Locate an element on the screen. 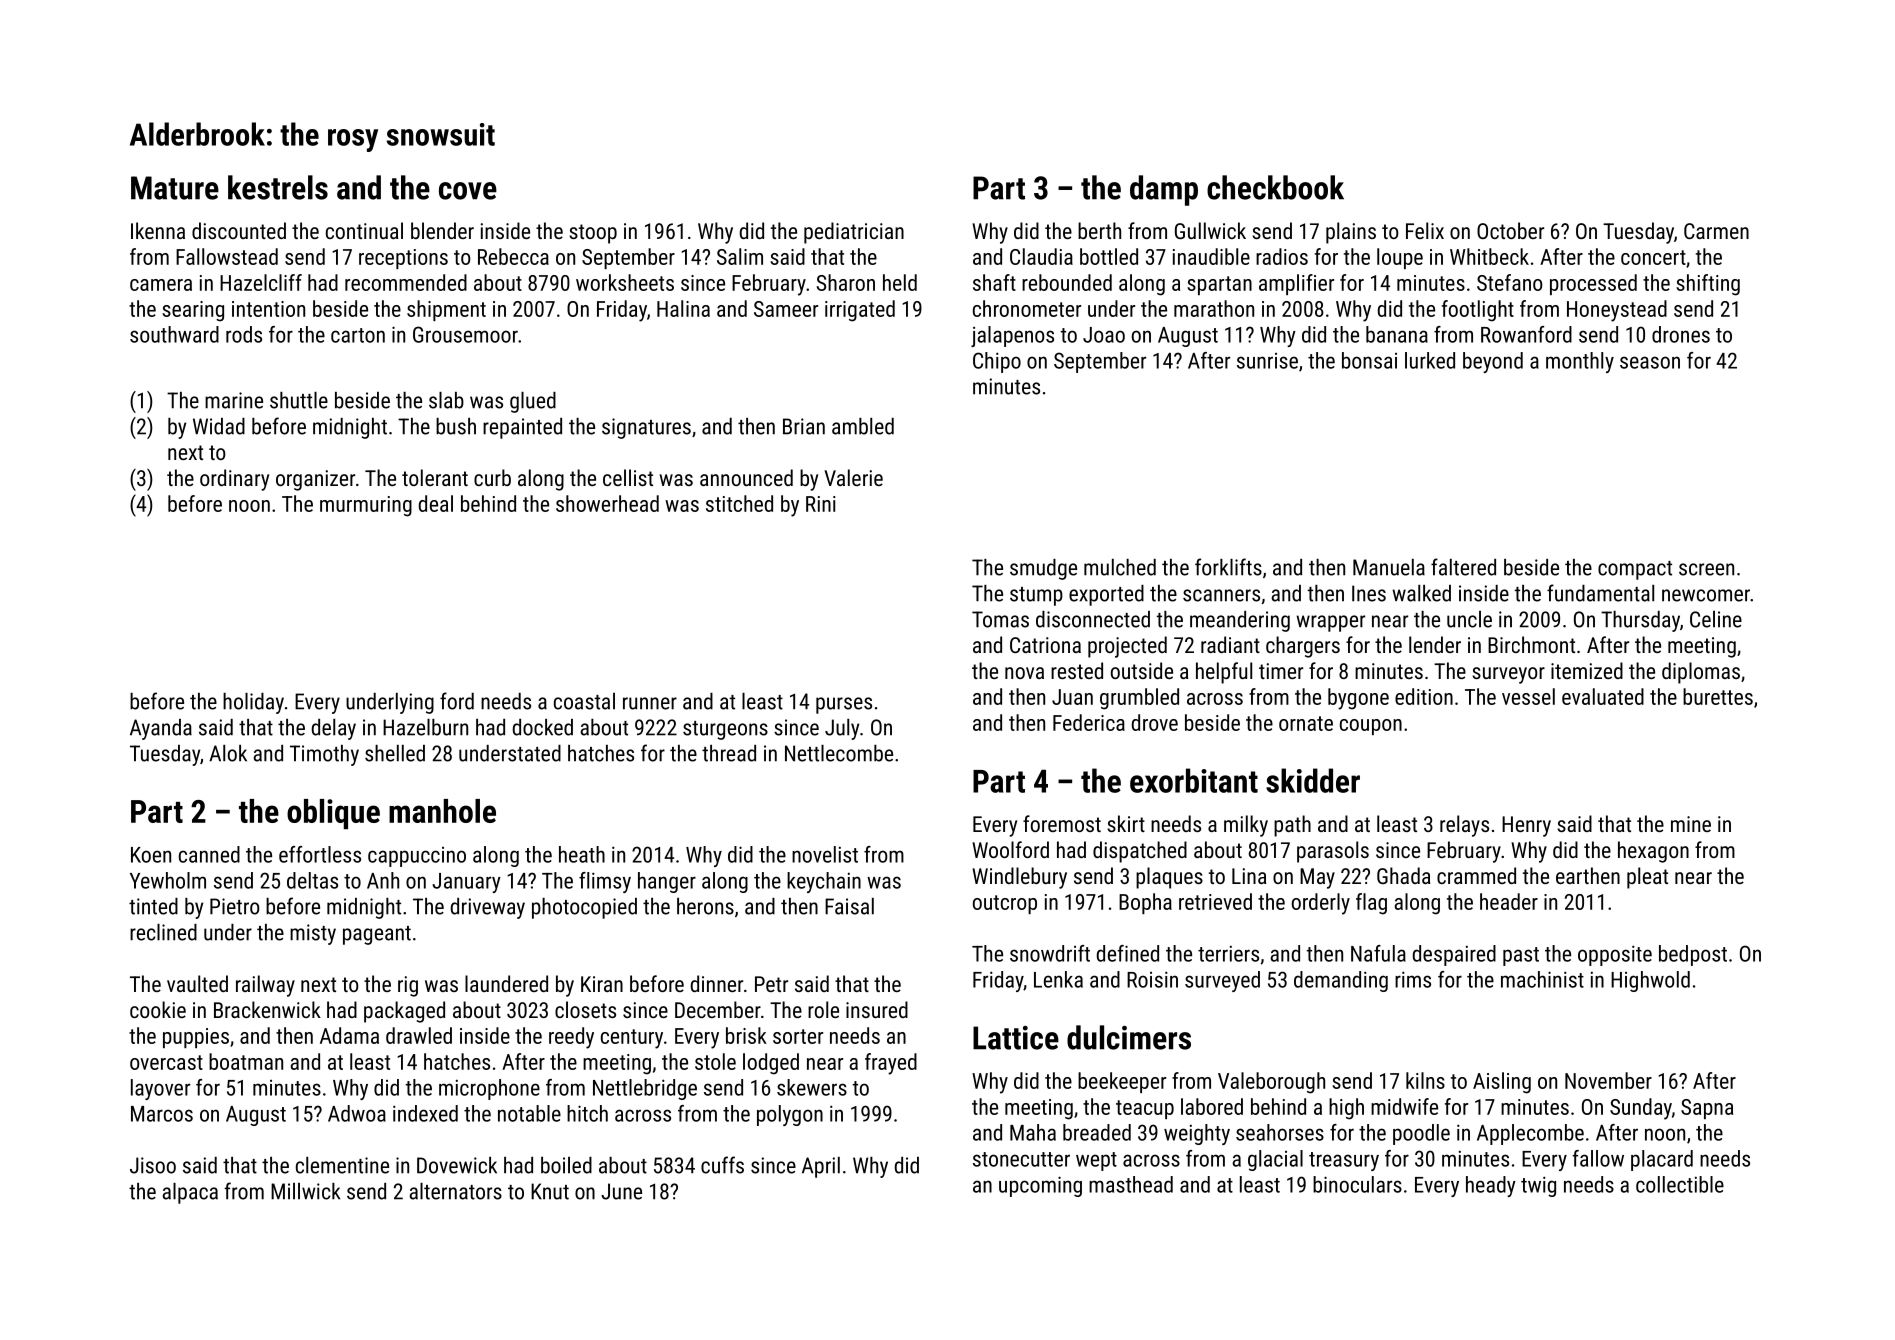  damp is located at coordinates (1164, 190).
